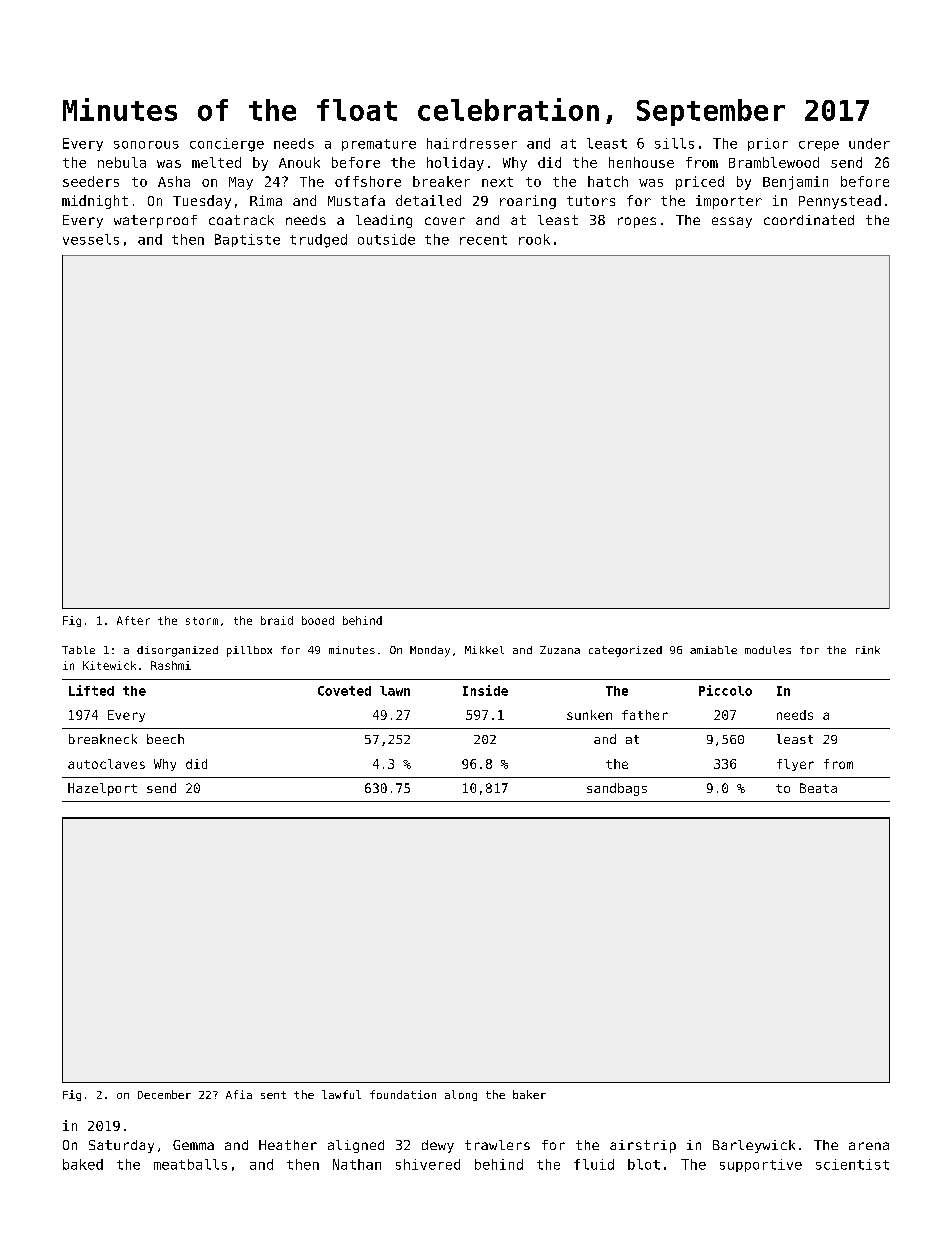 This page has width=952, height=1233. I want to click on meatballs, so click(190, 1164).
